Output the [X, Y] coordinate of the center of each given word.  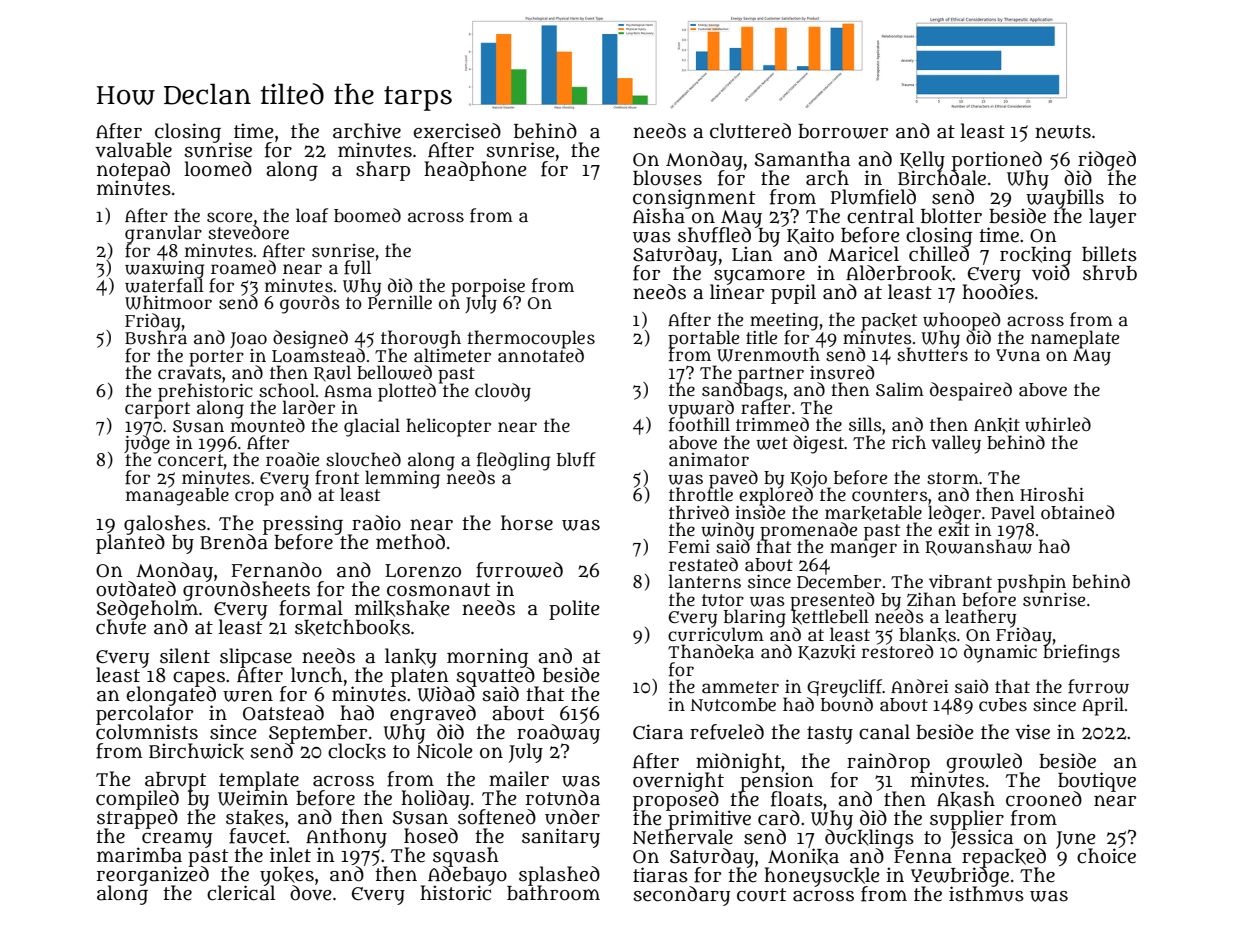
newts [1063, 132]
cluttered [750, 131]
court [761, 895]
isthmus [986, 894]
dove [311, 893]
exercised [457, 131]
